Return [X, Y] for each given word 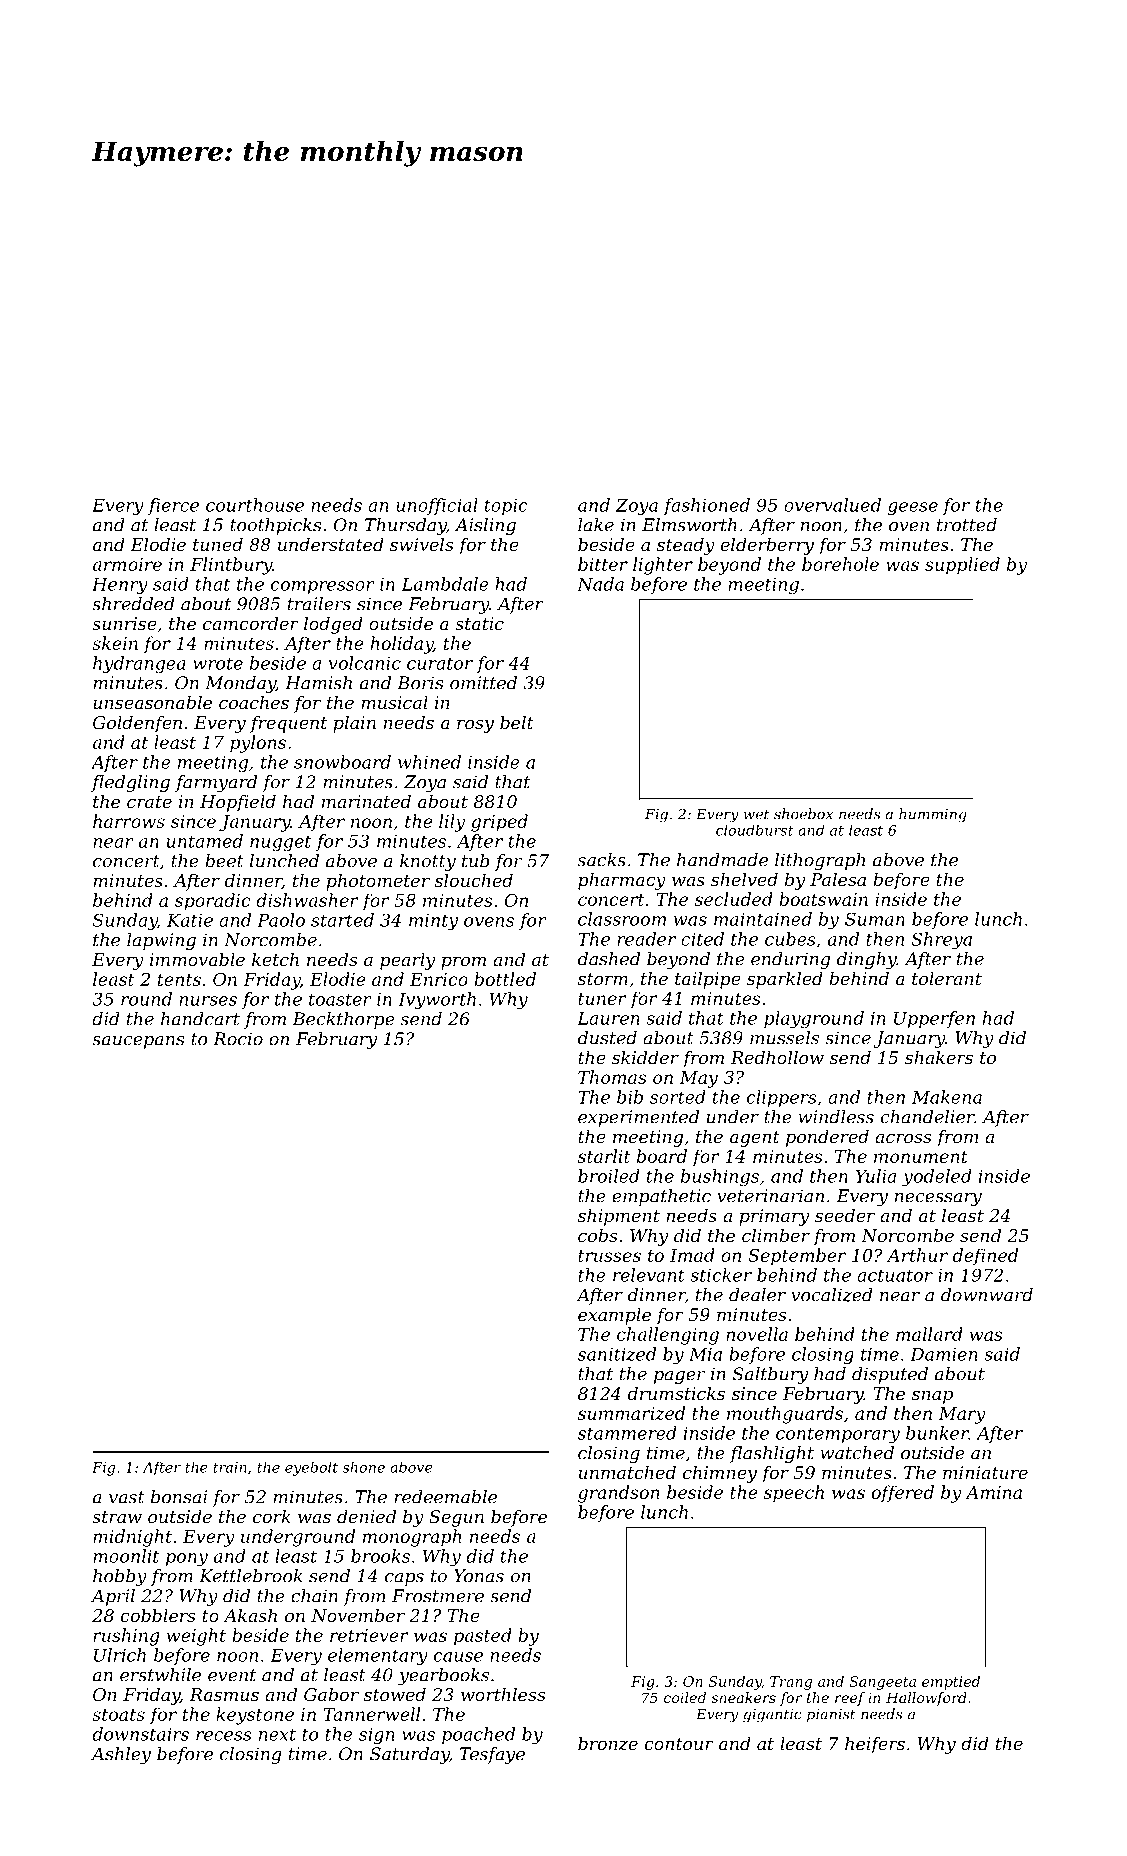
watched [857, 1453]
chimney [720, 1474]
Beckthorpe [343, 1020]
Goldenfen [137, 724]
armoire [127, 564]
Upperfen [934, 1019]
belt [517, 722]
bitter [603, 564]
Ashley [121, 1755]
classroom [622, 919]
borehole [840, 564]
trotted [967, 525]
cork [272, 1516]
